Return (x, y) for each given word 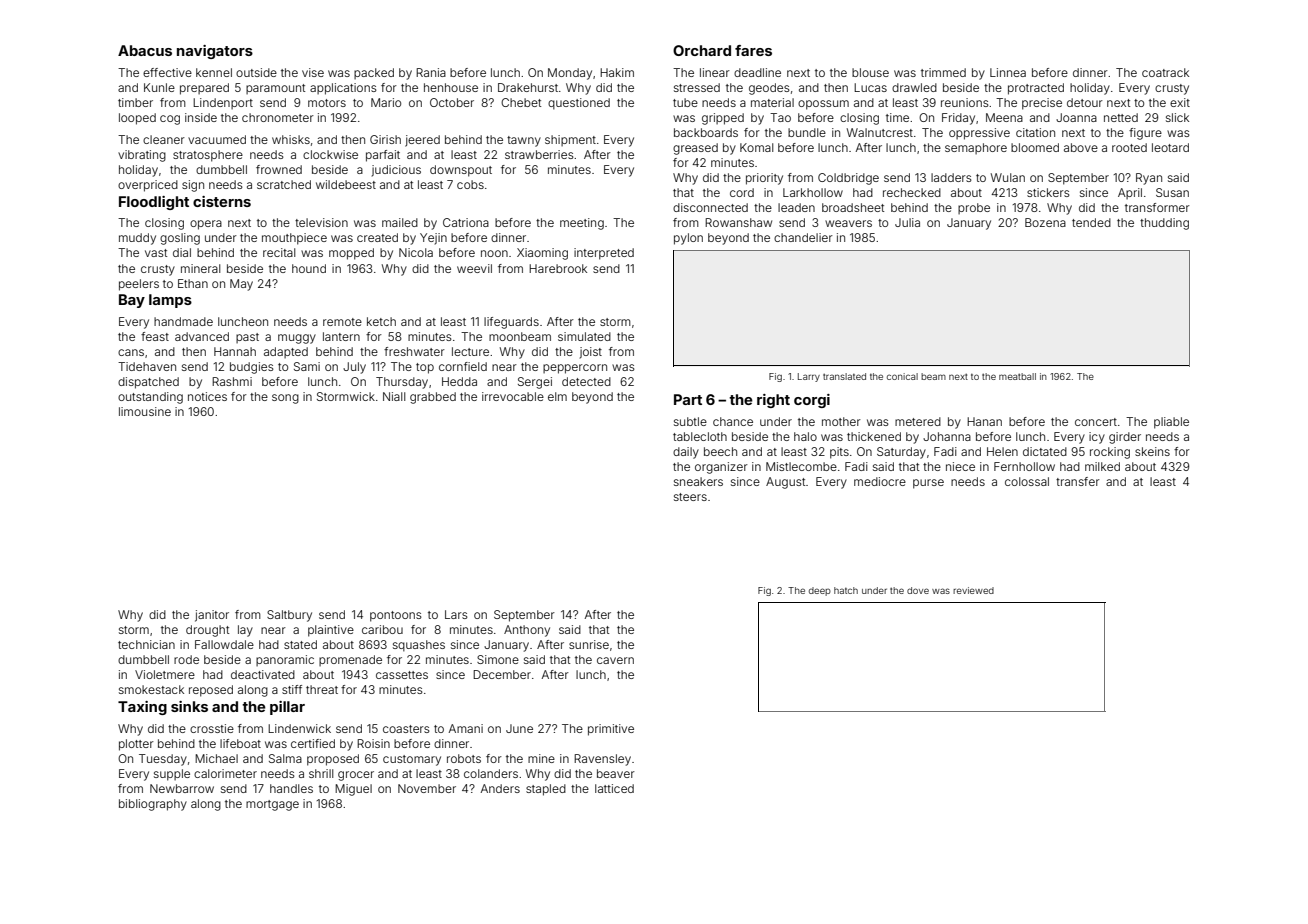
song (285, 399)
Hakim (617, 72)
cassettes (402, 675)
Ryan (1149, 179)
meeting (582, 224)
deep (820, 591)
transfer (1078, 481)
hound (309, 268)
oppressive (979, 134)
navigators (215, 52)
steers (690, 497)
